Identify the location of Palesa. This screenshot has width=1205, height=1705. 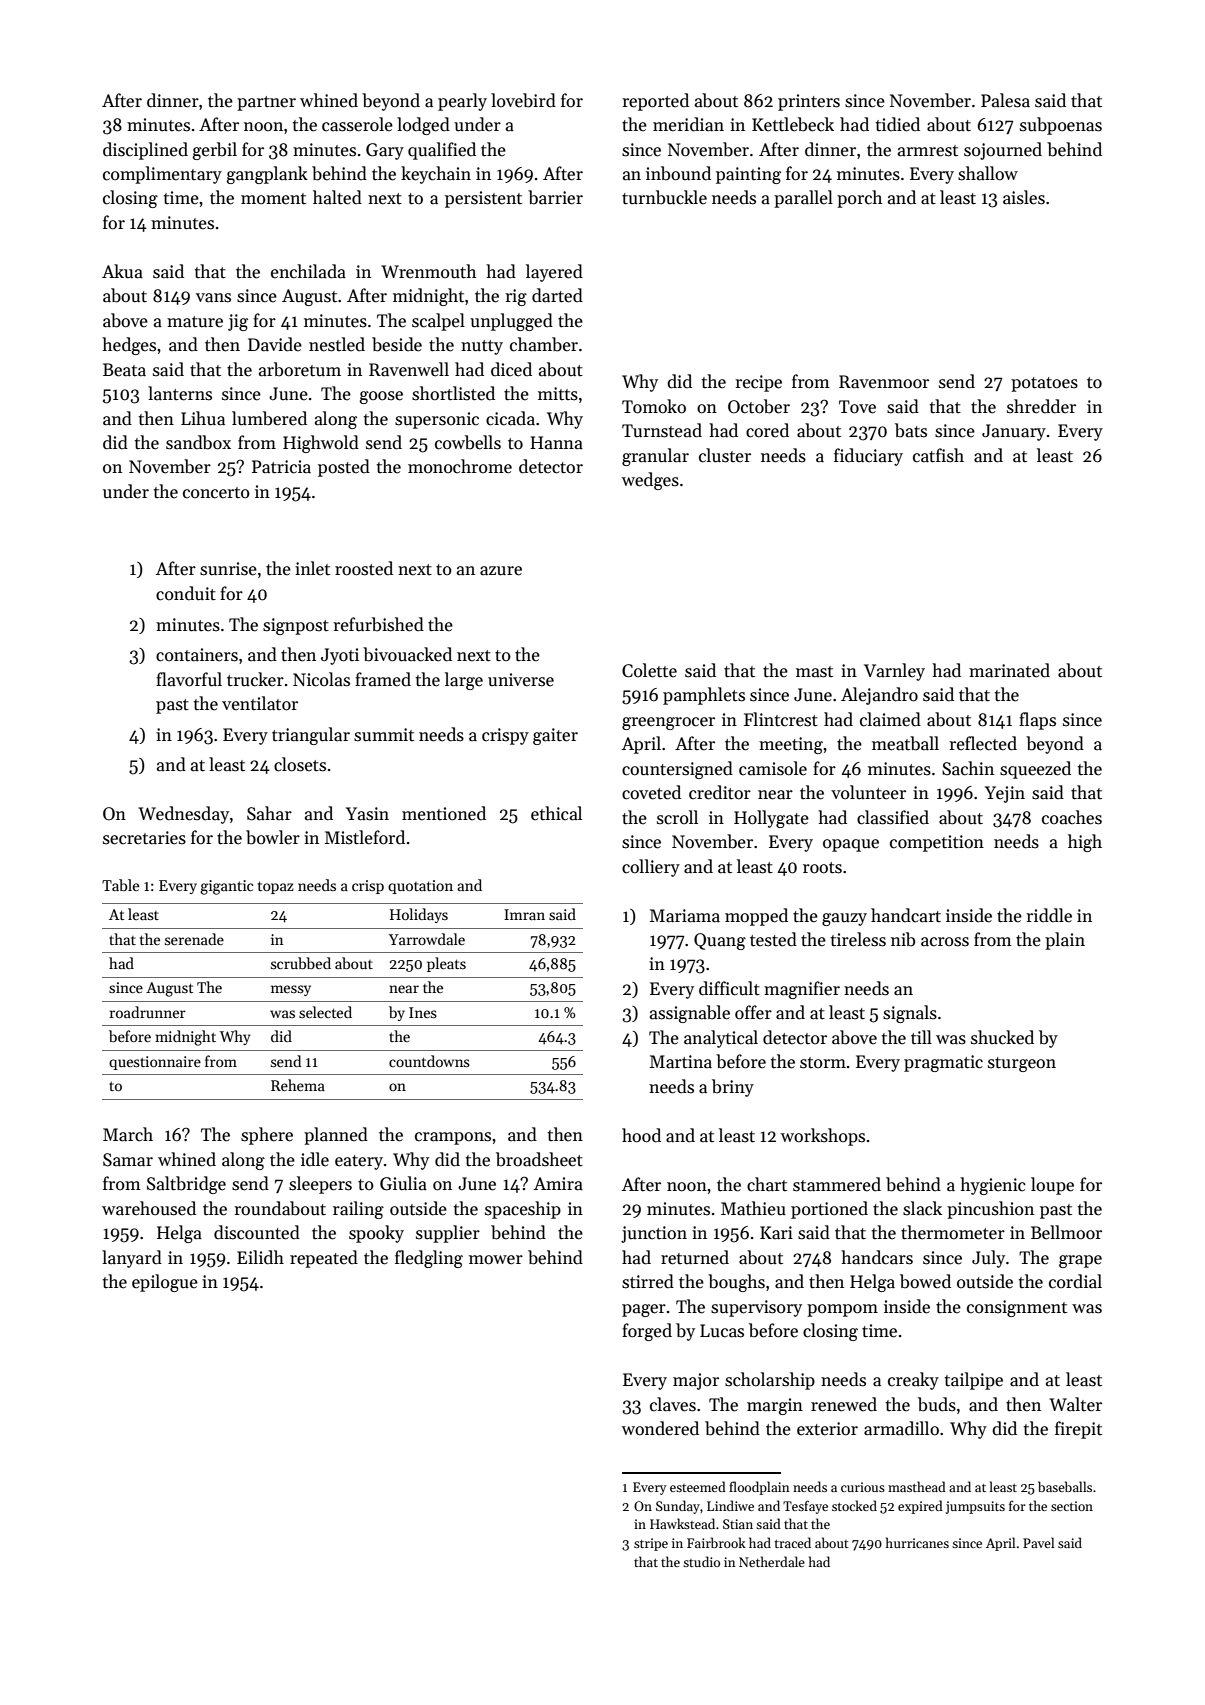
(1005, 100).
